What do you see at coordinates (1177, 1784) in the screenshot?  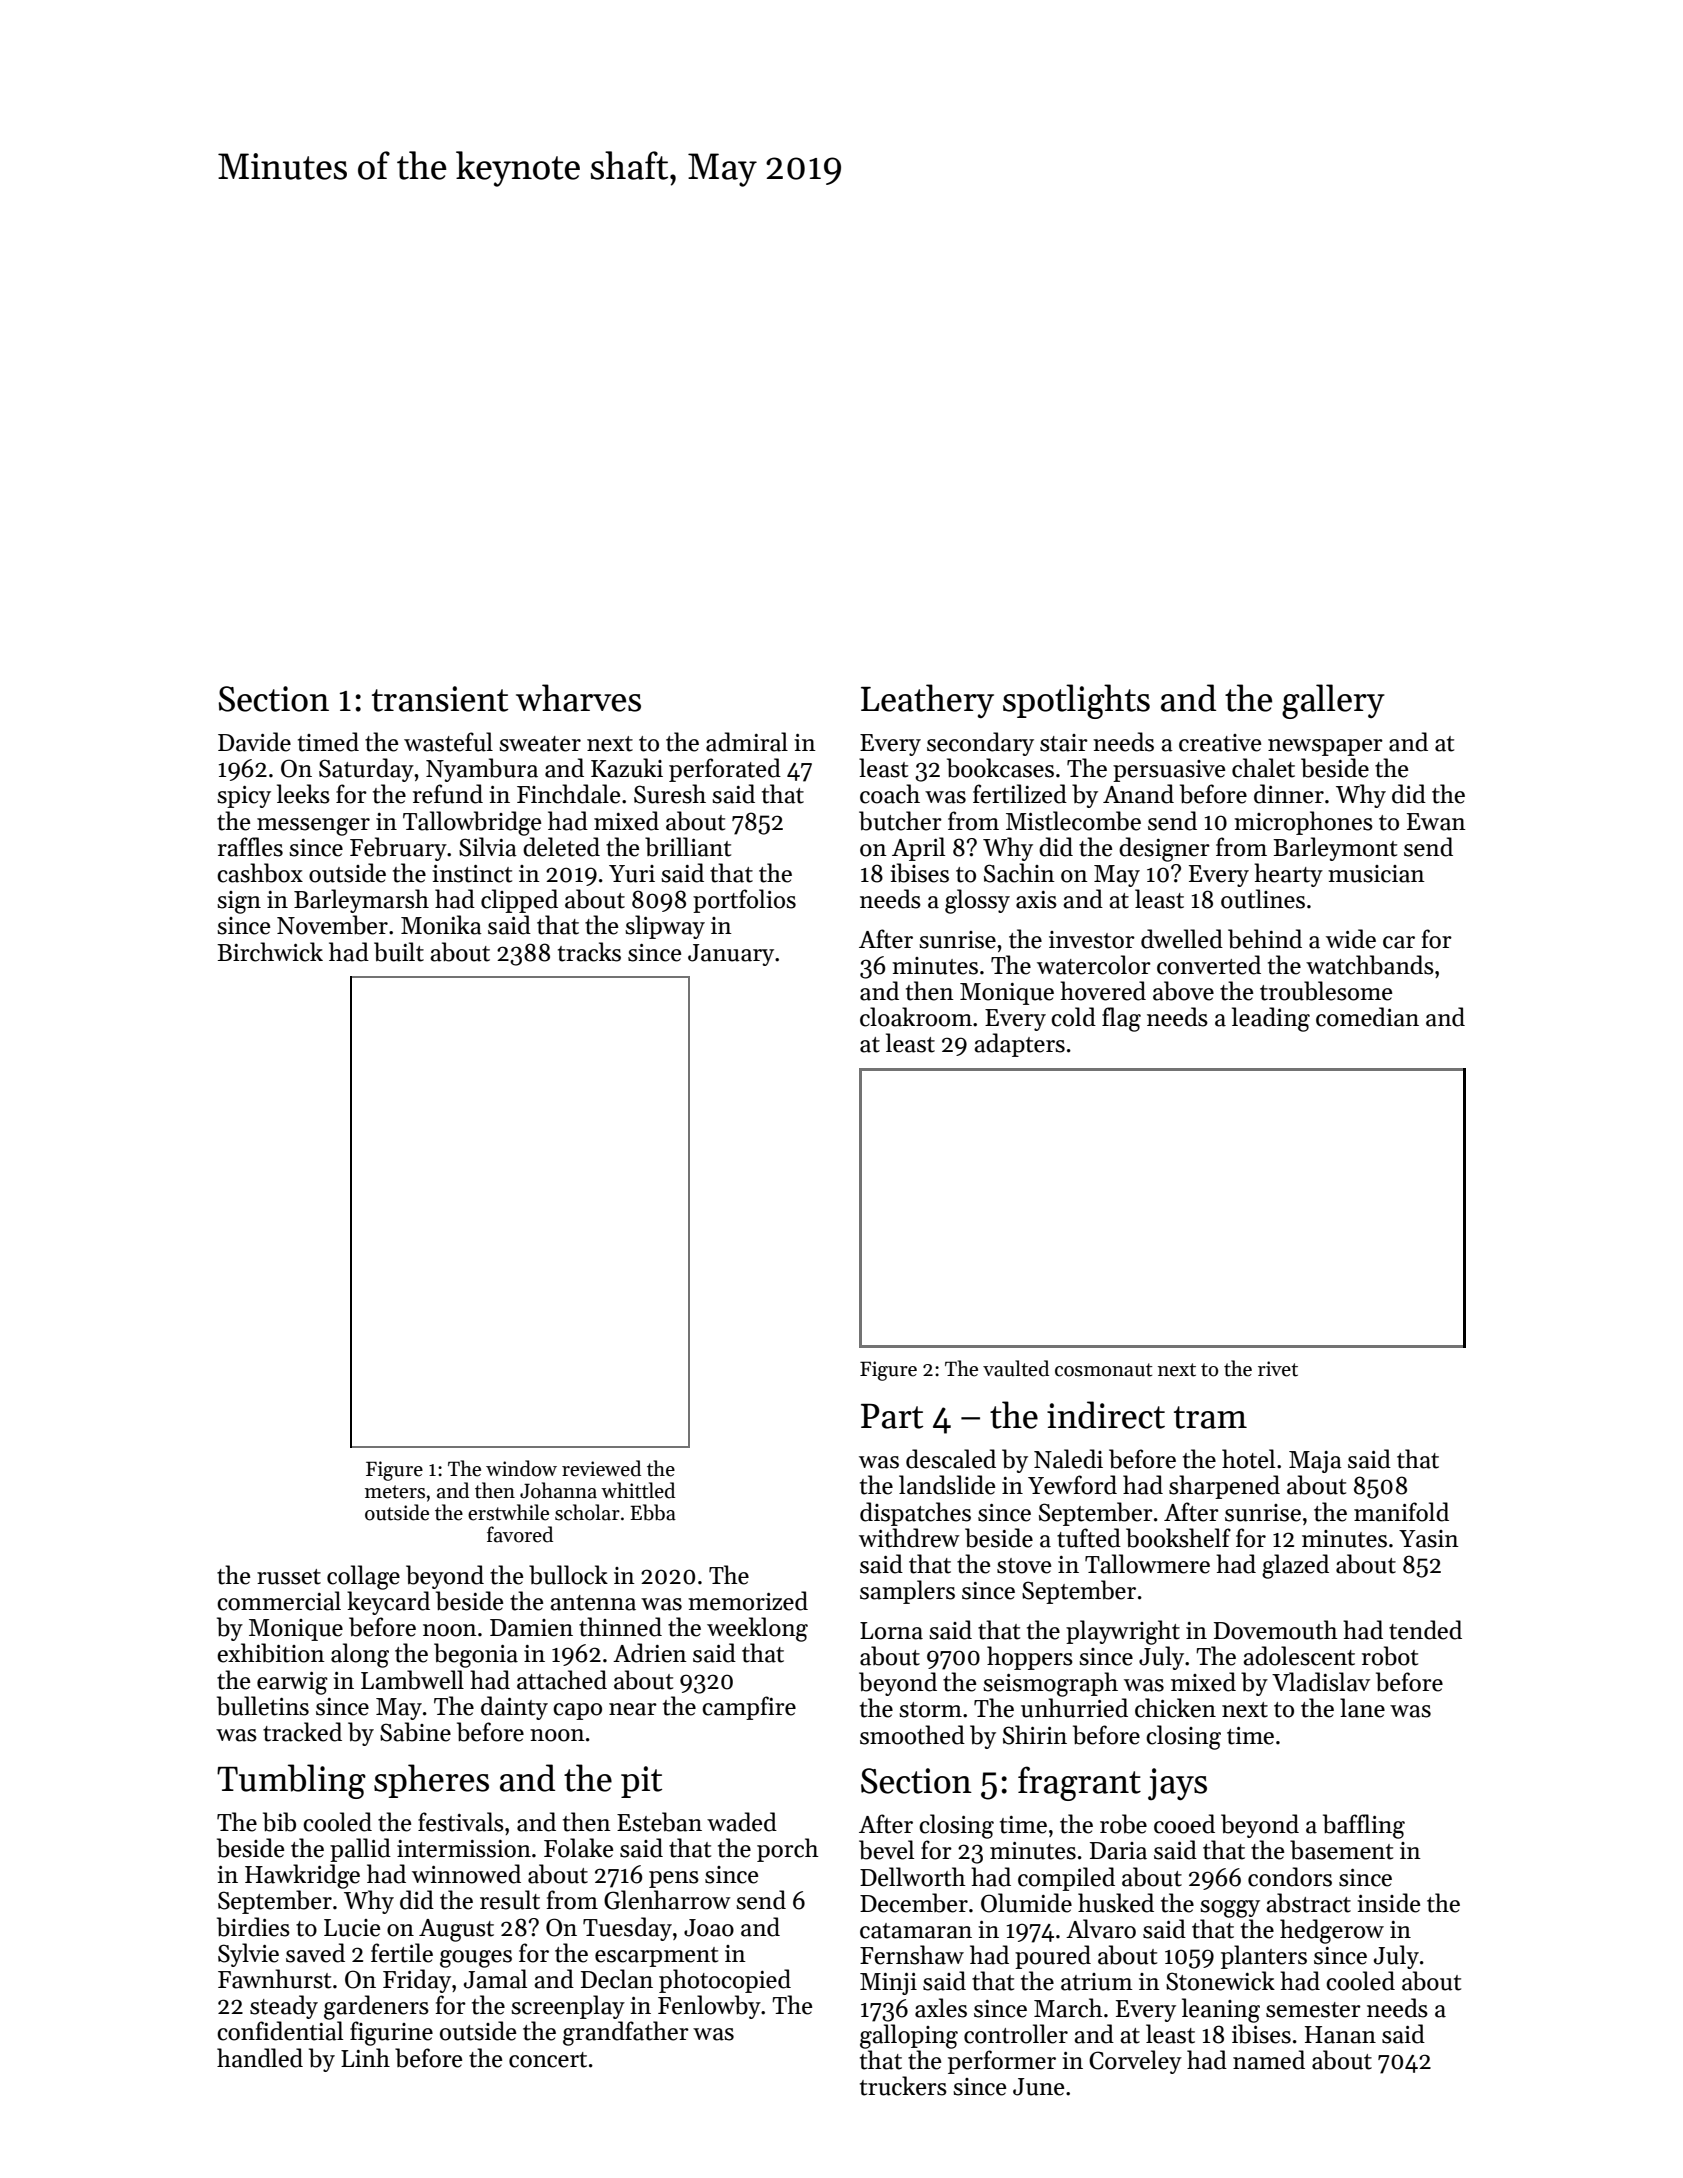 I see `jays` at bounding box center [1177, 1784].
